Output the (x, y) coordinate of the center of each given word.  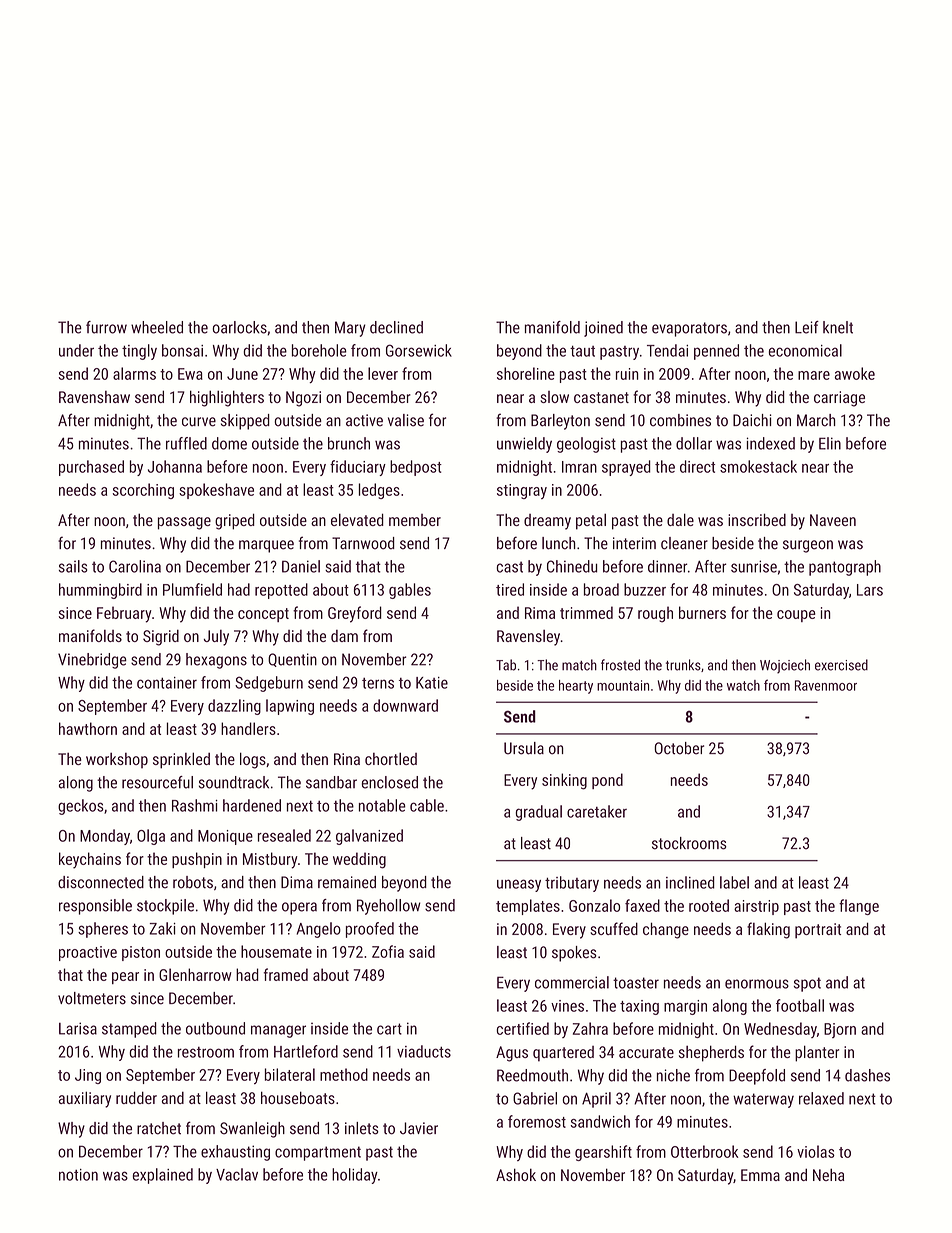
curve (199, 422)
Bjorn (840, 1030)
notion (78, 1175)
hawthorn (88, 728)
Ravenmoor (826, 685)
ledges (379, 491)
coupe (796, 616)
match (579, 665)
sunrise (754, 566)
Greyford (355, 614)
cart (389, 1029)
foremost (537, 1121)
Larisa (78, 1028)
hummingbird (100, 591)
